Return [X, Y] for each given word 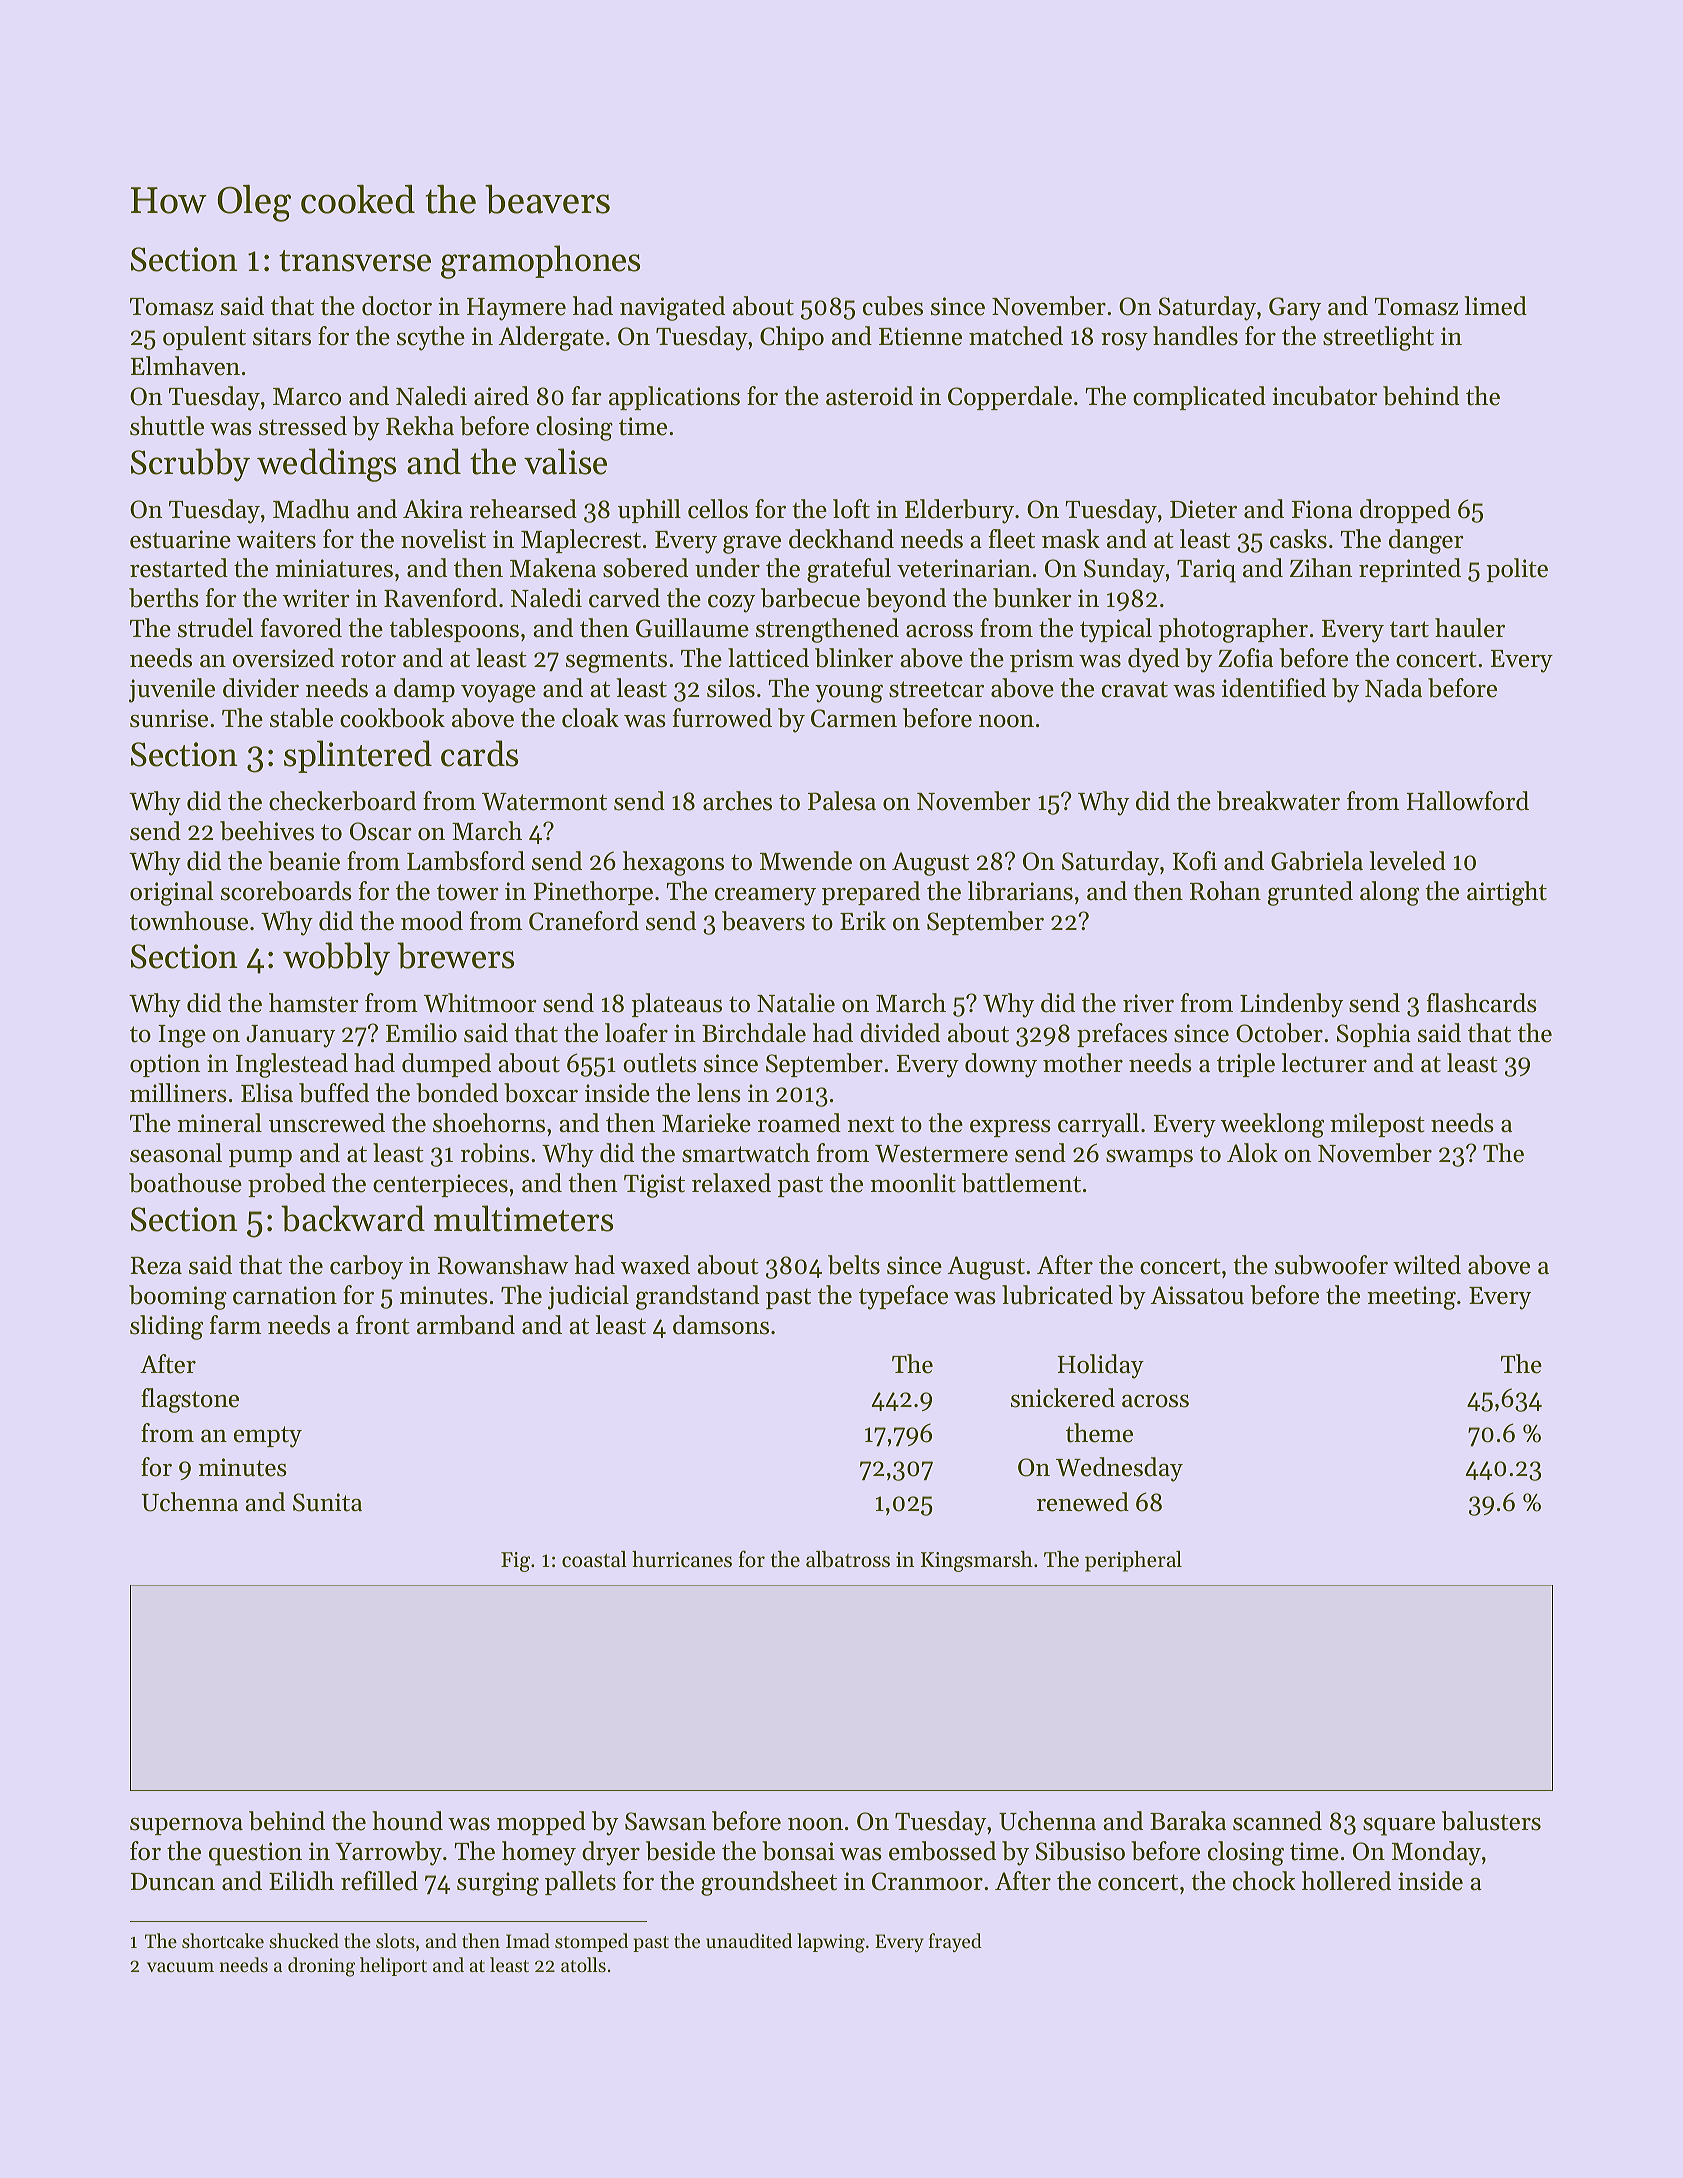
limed [1495, 306]
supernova [186, 1826]
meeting [1411, 1298]
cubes [893, 306]
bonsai [798, 1851]
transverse [355, 261]
